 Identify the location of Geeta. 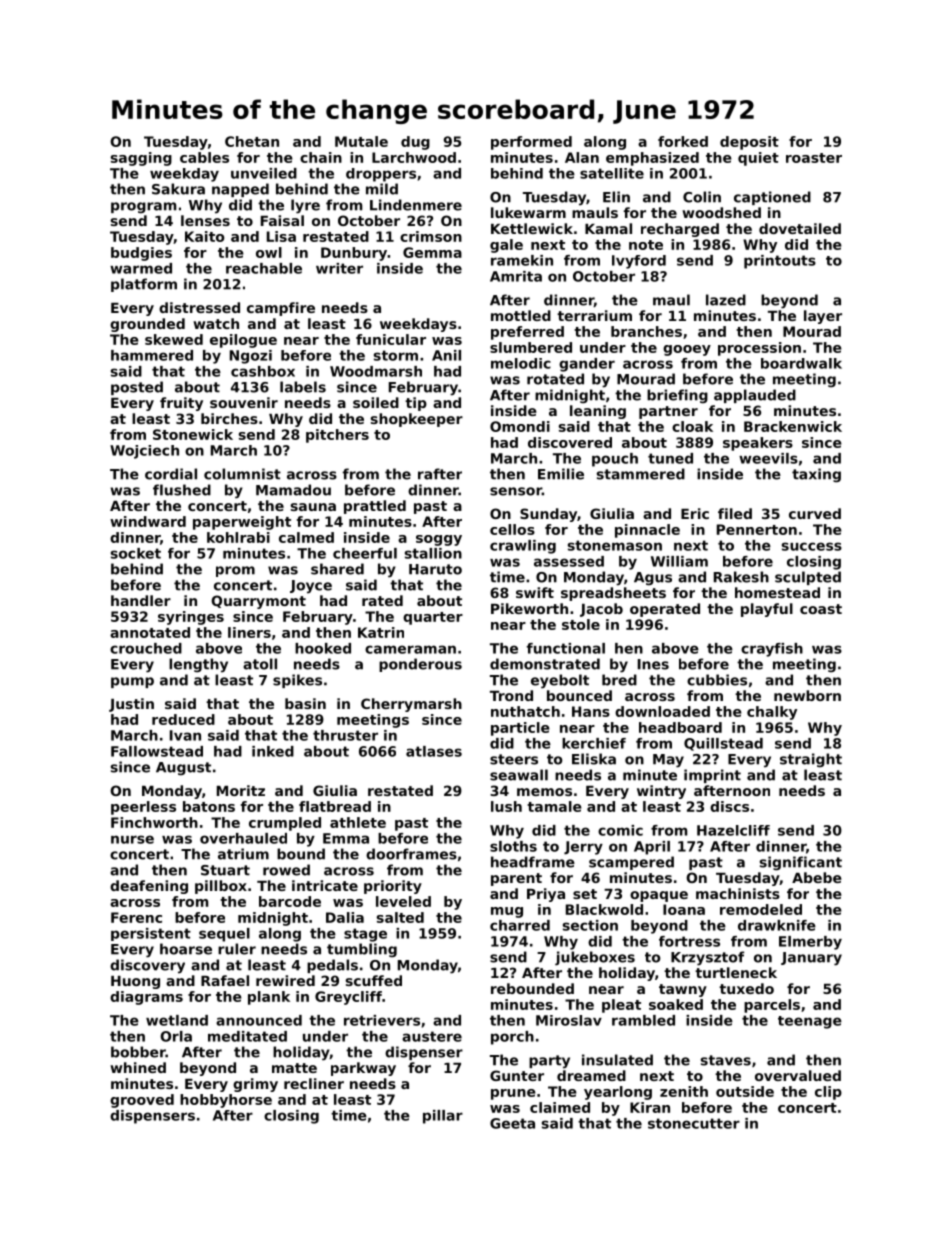
(512, 1123).
